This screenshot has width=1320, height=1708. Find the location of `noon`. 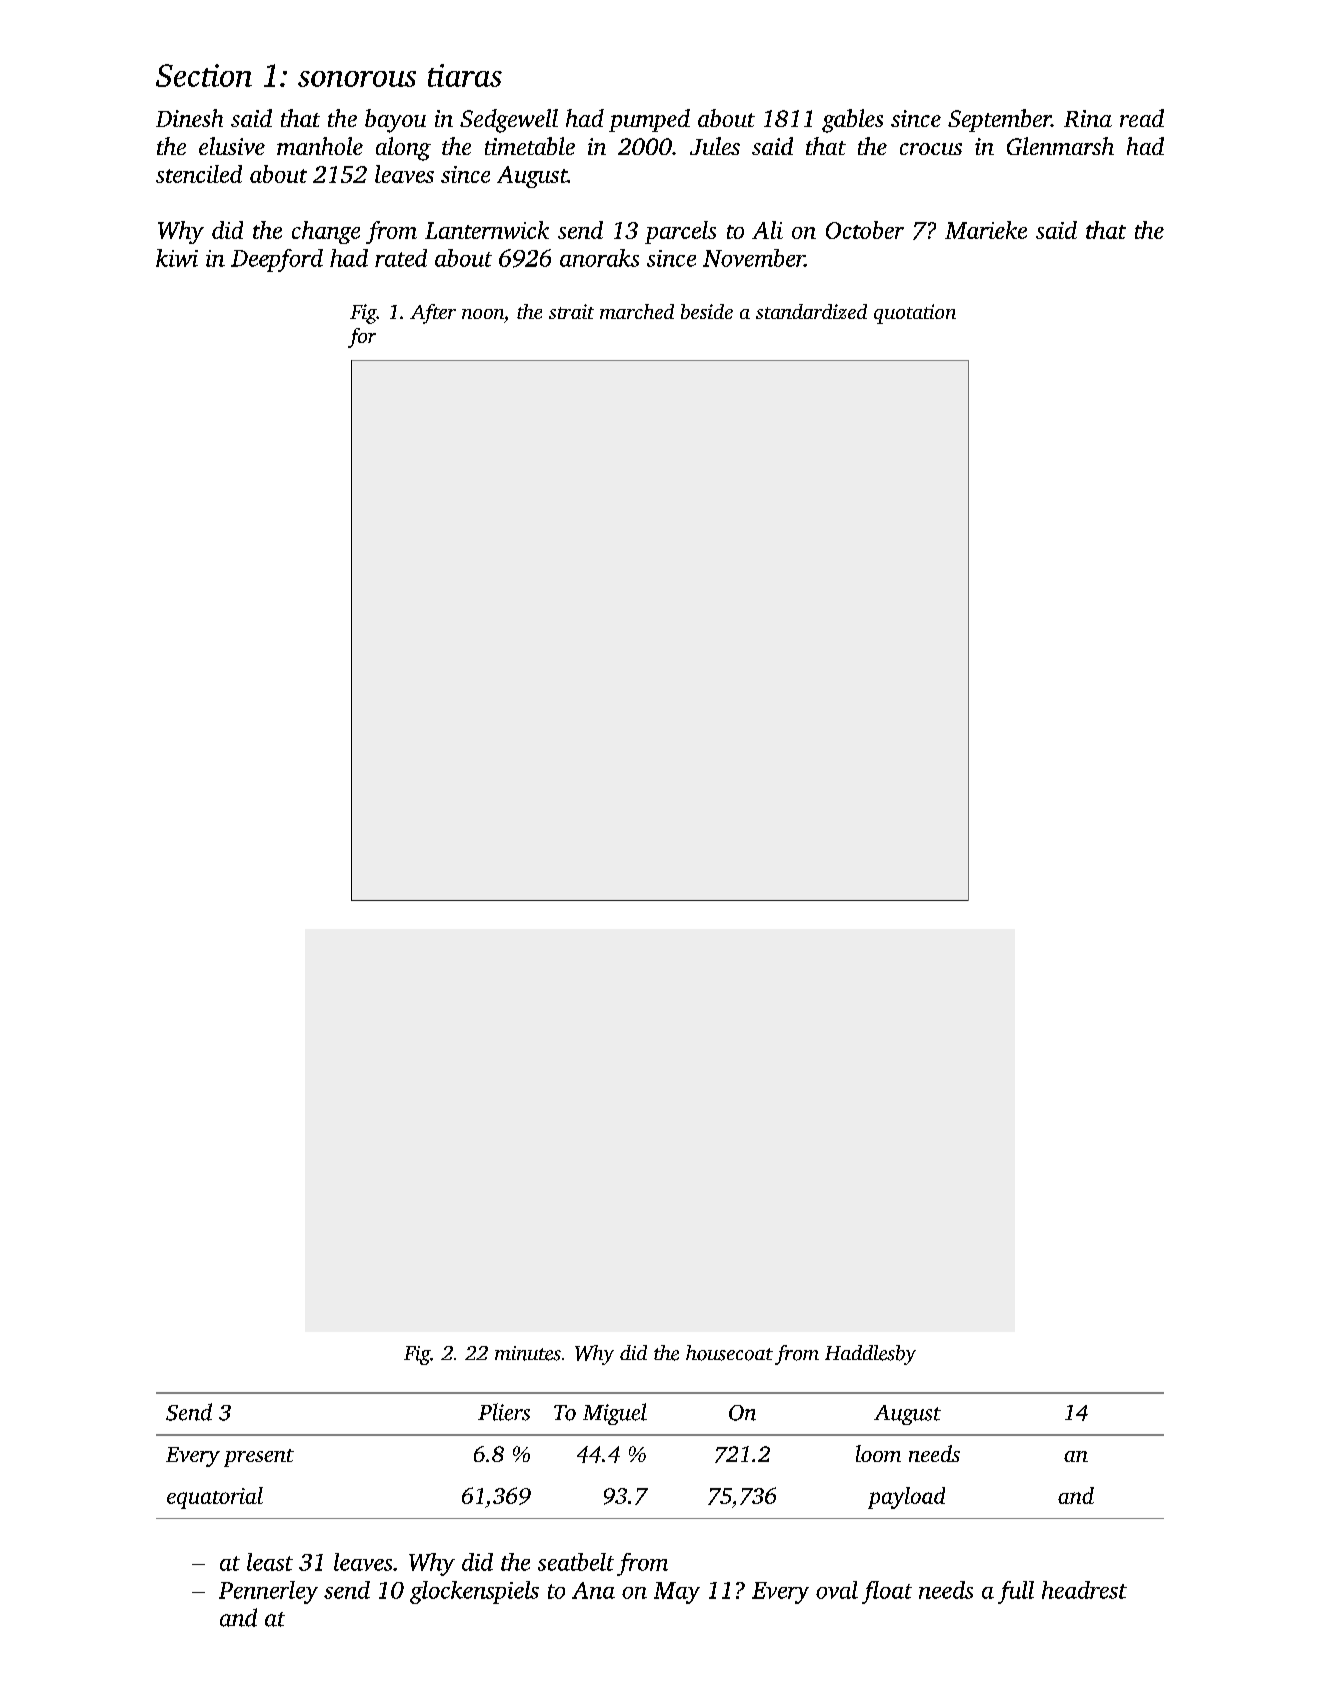

noon is located at coordinates (483, 314).
